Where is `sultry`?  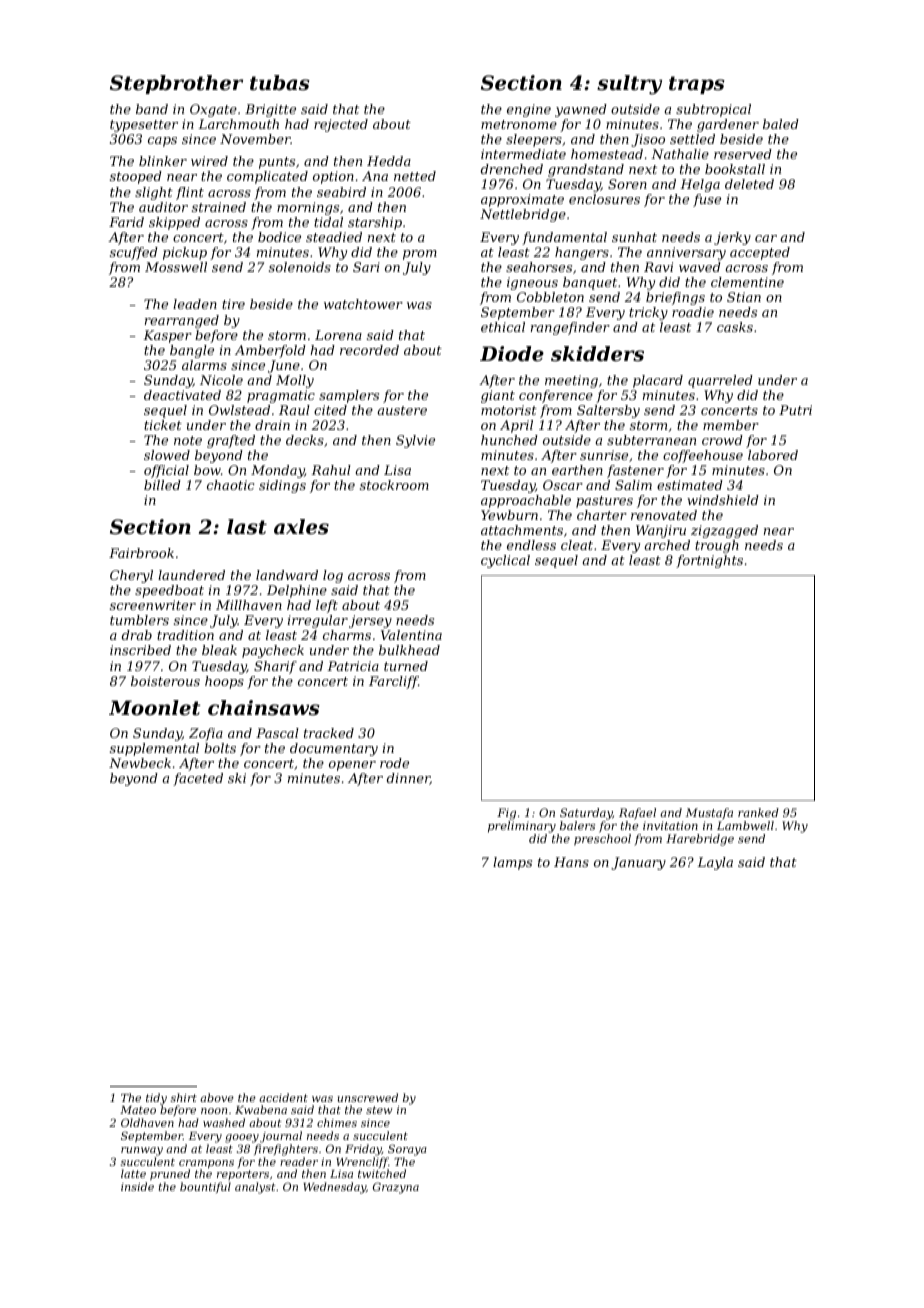
sultry is located at coordinates (629, 85).
